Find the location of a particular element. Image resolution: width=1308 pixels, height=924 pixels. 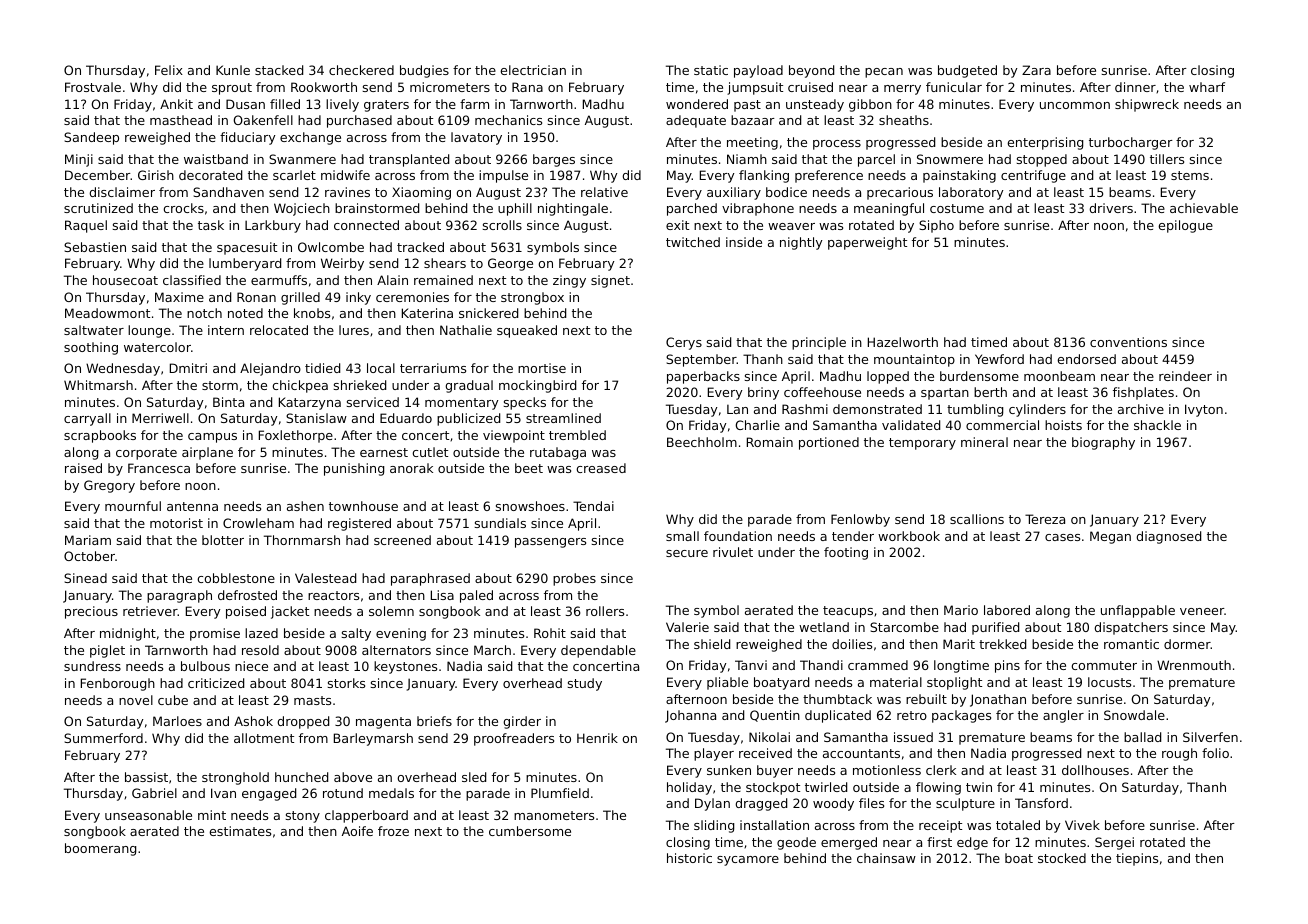

Meadowmont is located at coordinates (107, 313).
